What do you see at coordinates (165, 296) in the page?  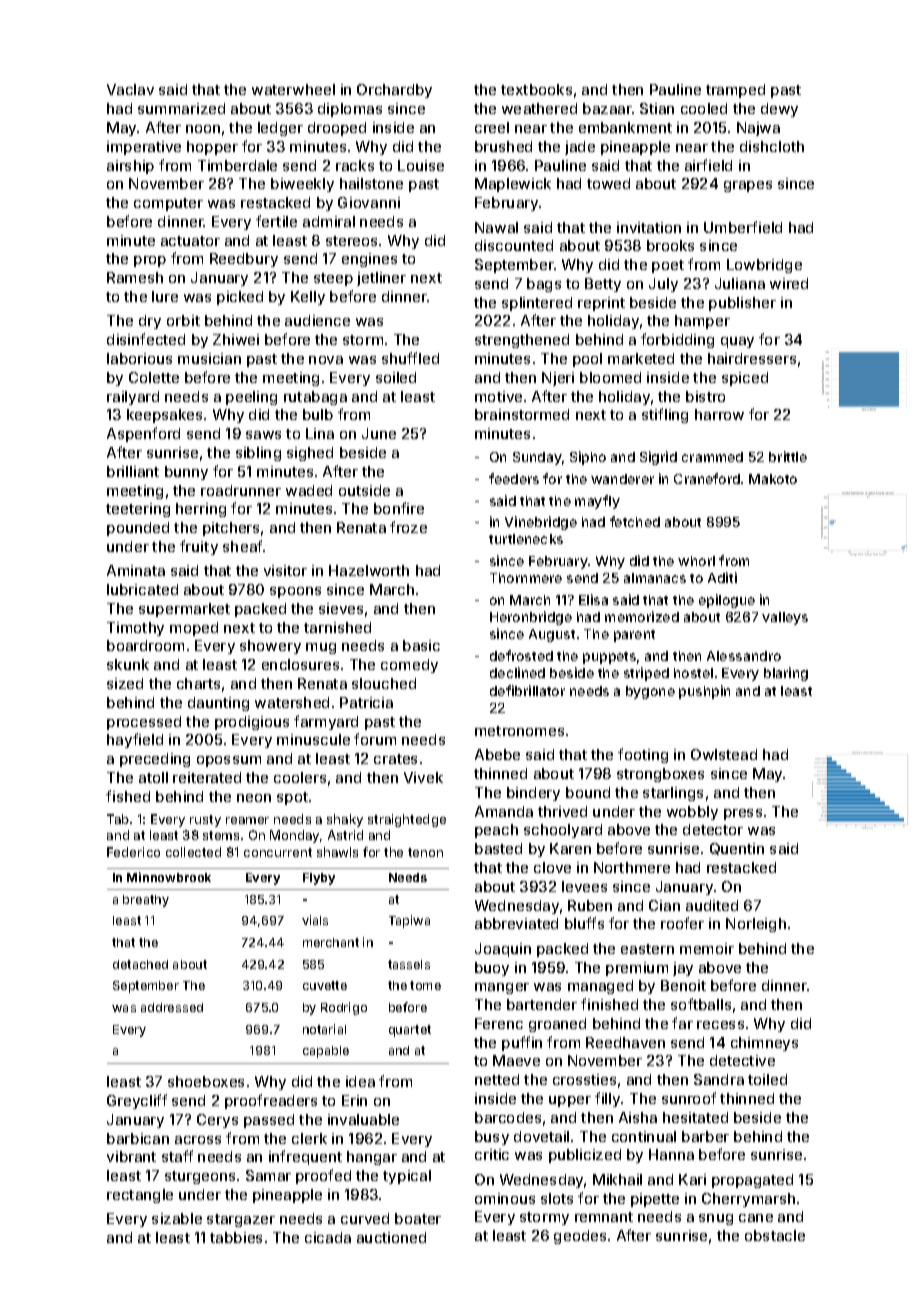 I see `lure` at bounding box center [165, 296].
